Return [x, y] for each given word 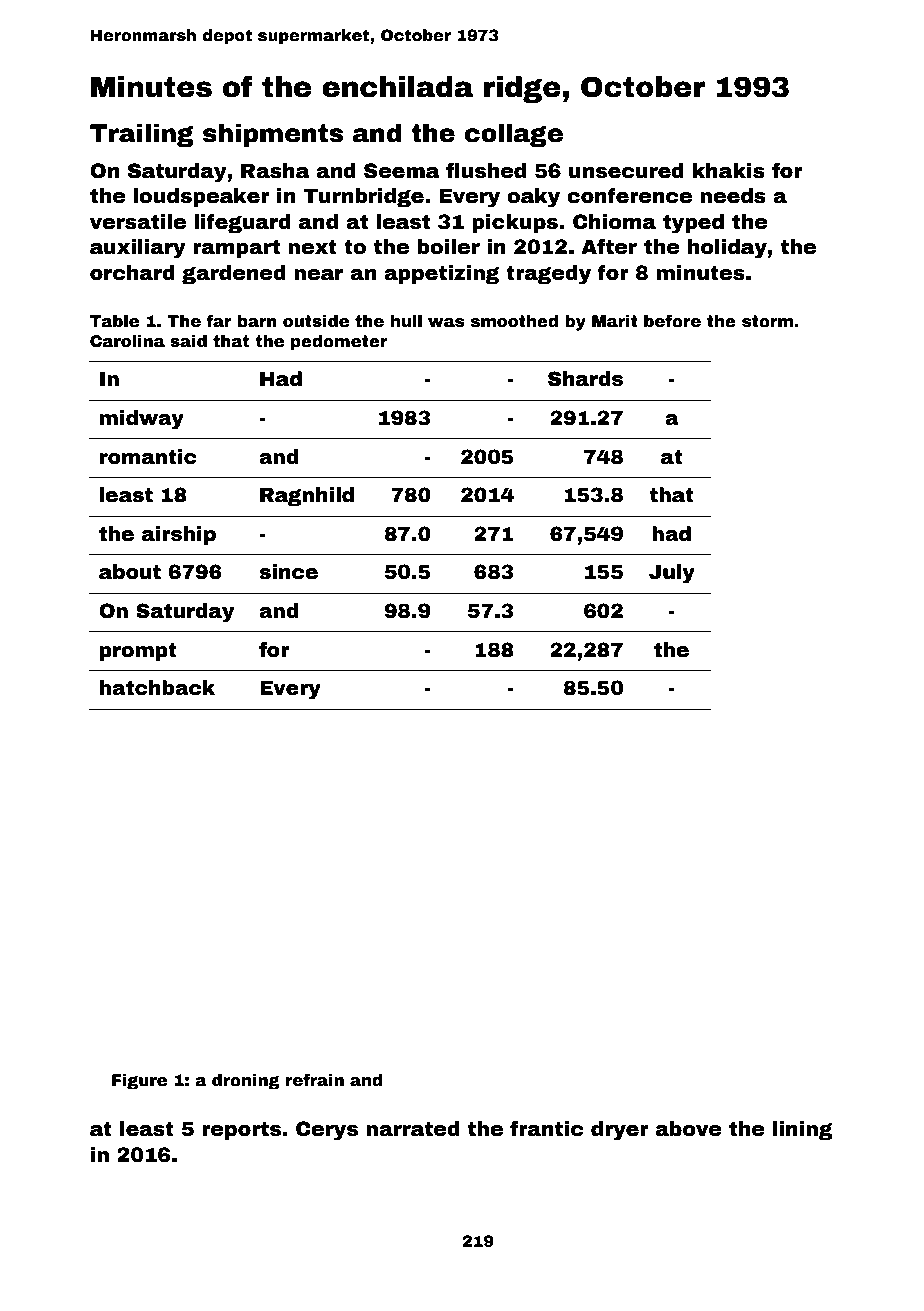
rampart [236, 248]
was [446, 323]
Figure [139, 1082]
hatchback [157, 688]
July [672, 574]
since [288, 572]
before [672, 321]
